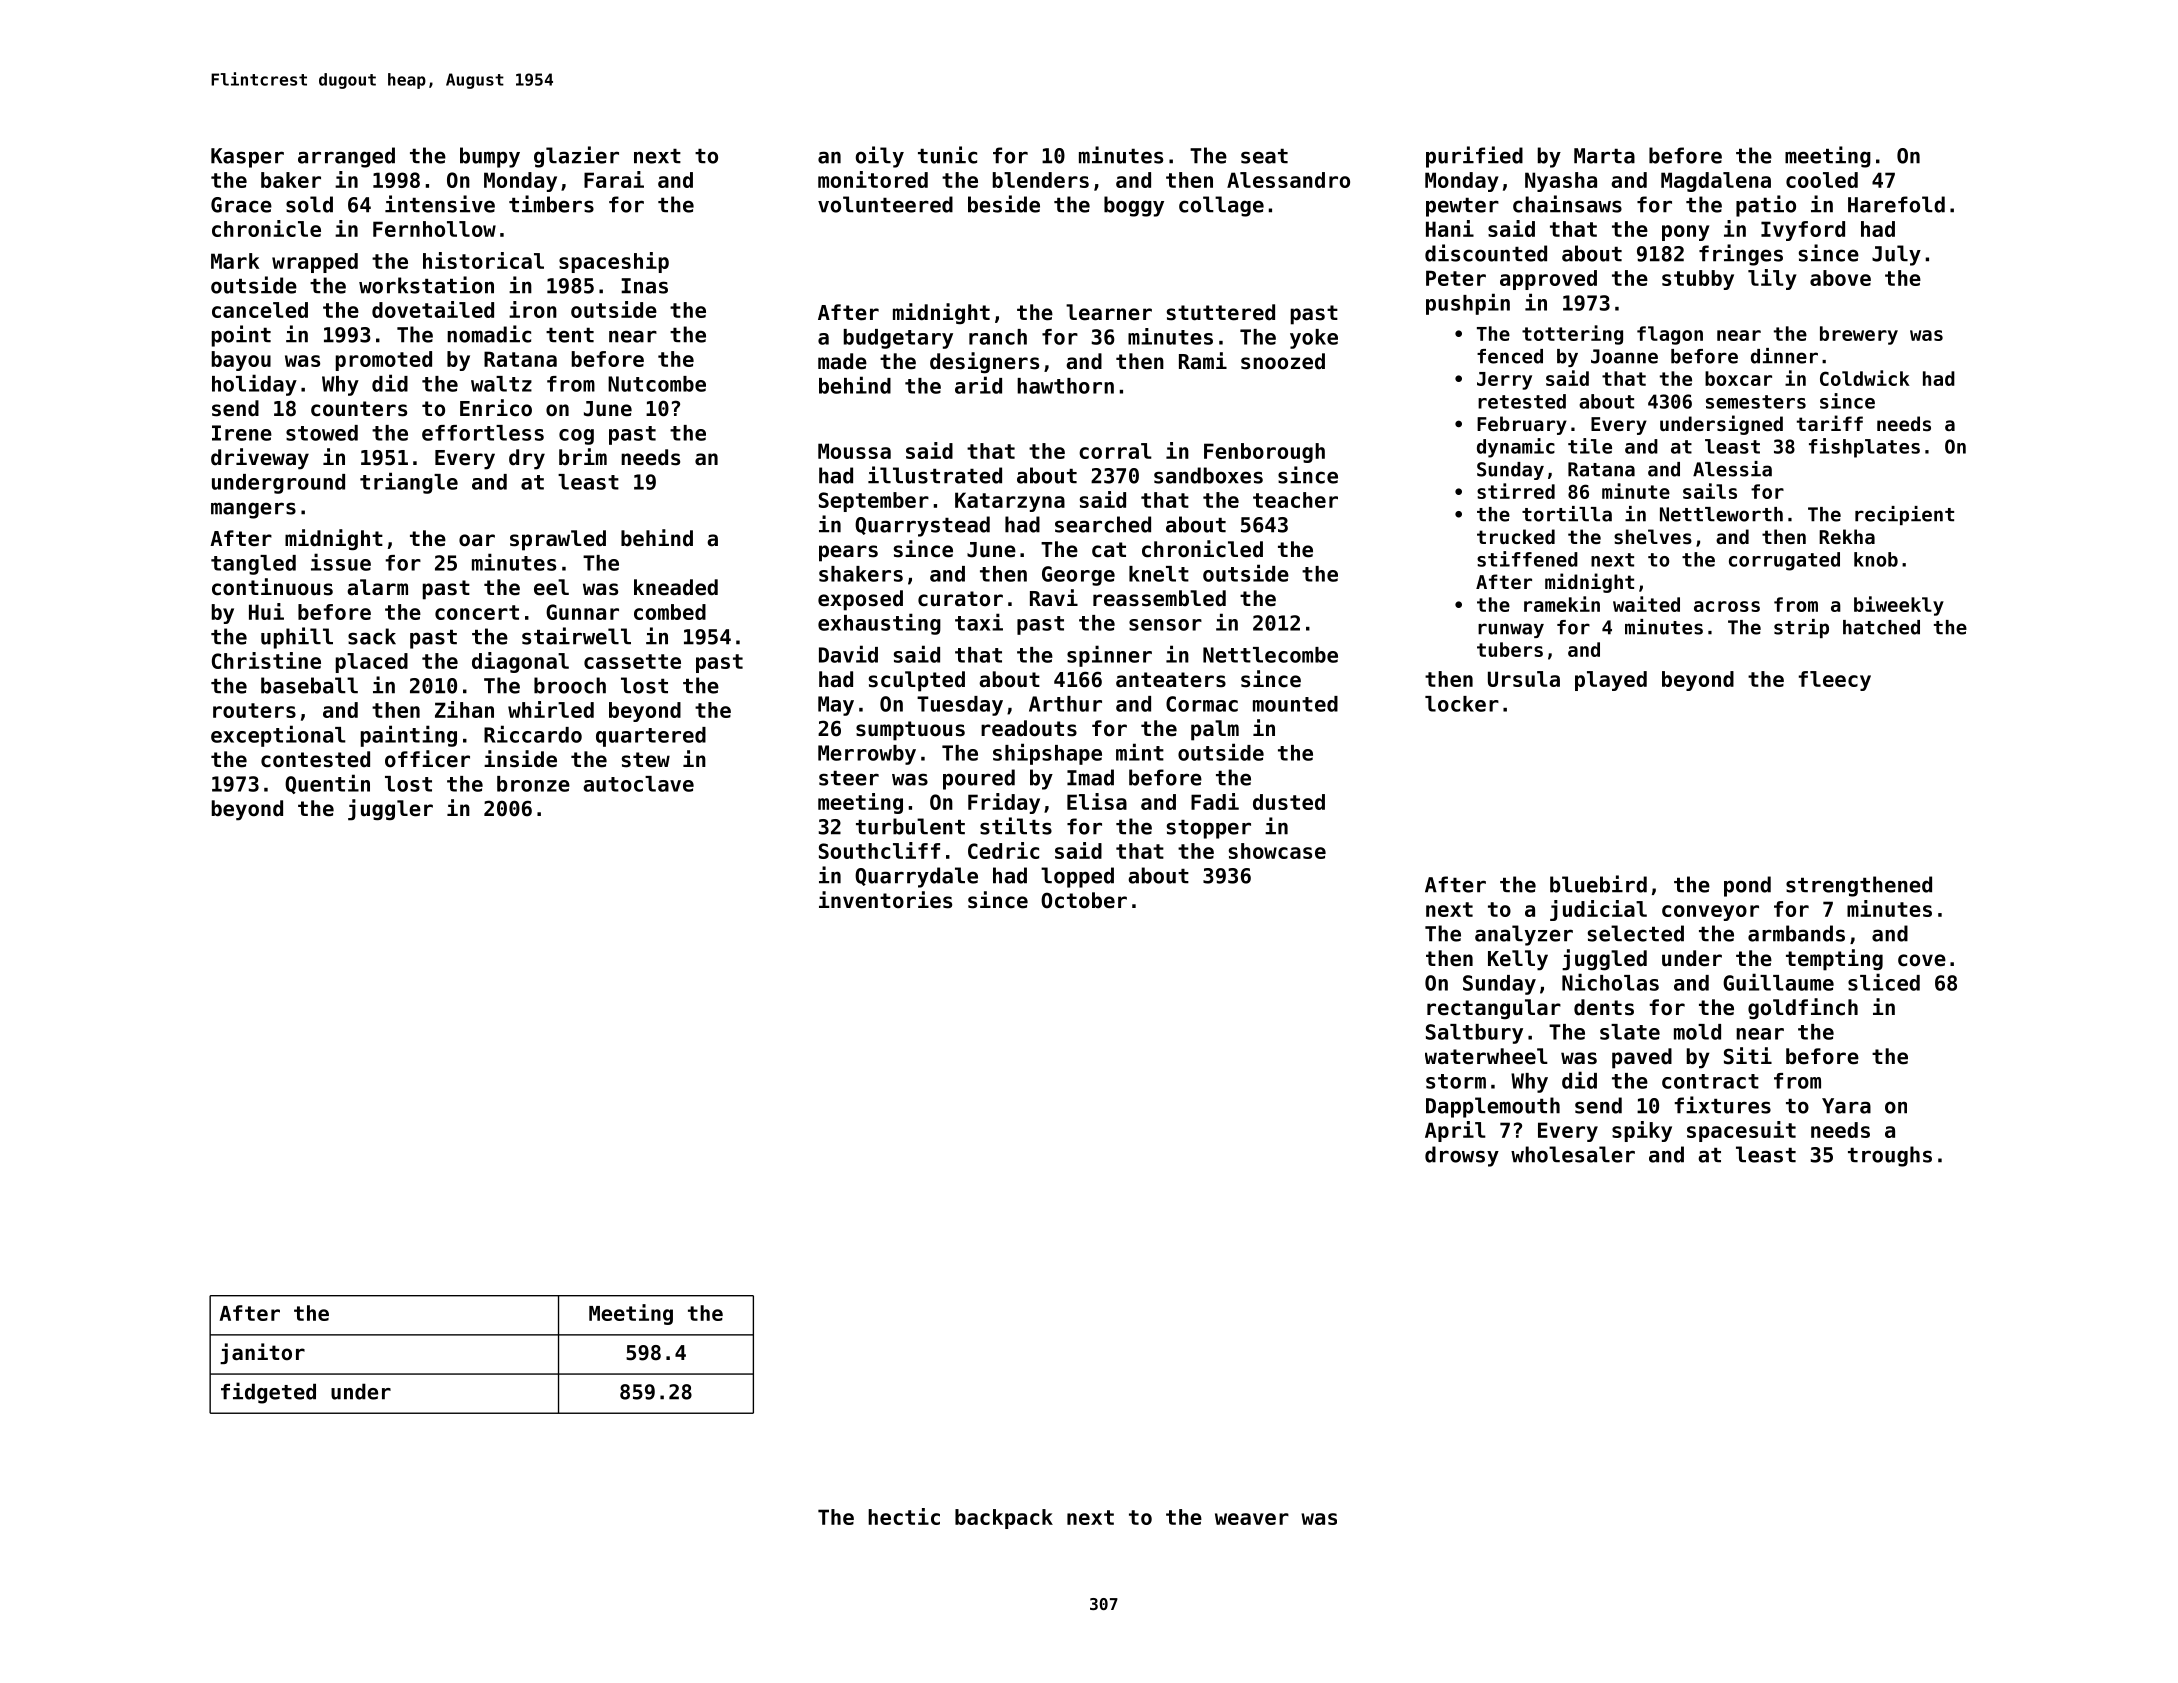 This screenshot has width=2178, height=1683. What do you see at coordinates (262, 1353) in the screenshot?
I see `janitor` at bounding box center [262, 1353].
